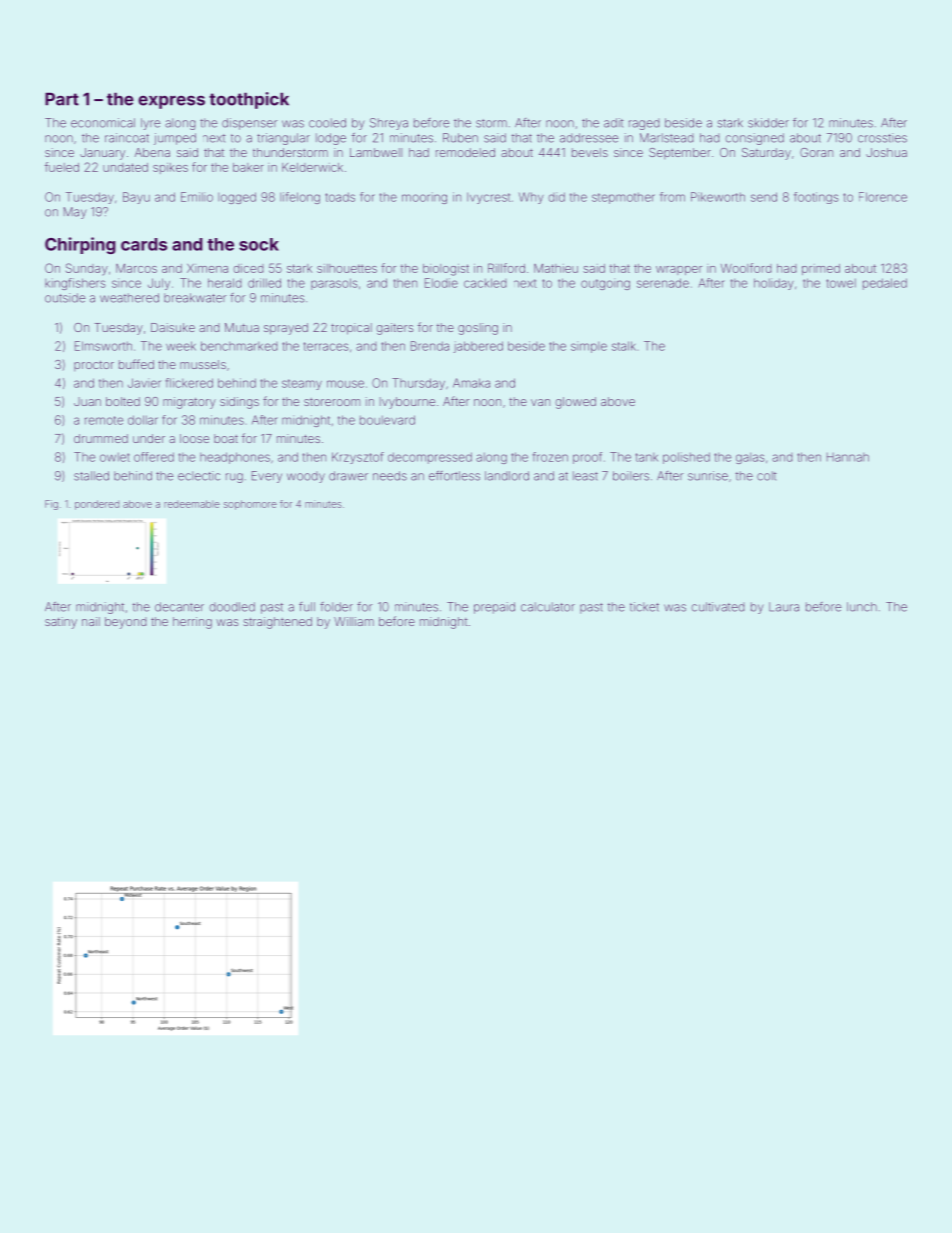 The image size is (952, 1233). What do you see at coordinates (624, 346) in the screenshot?
I see `stalk` at bounding box center [624, 346].
